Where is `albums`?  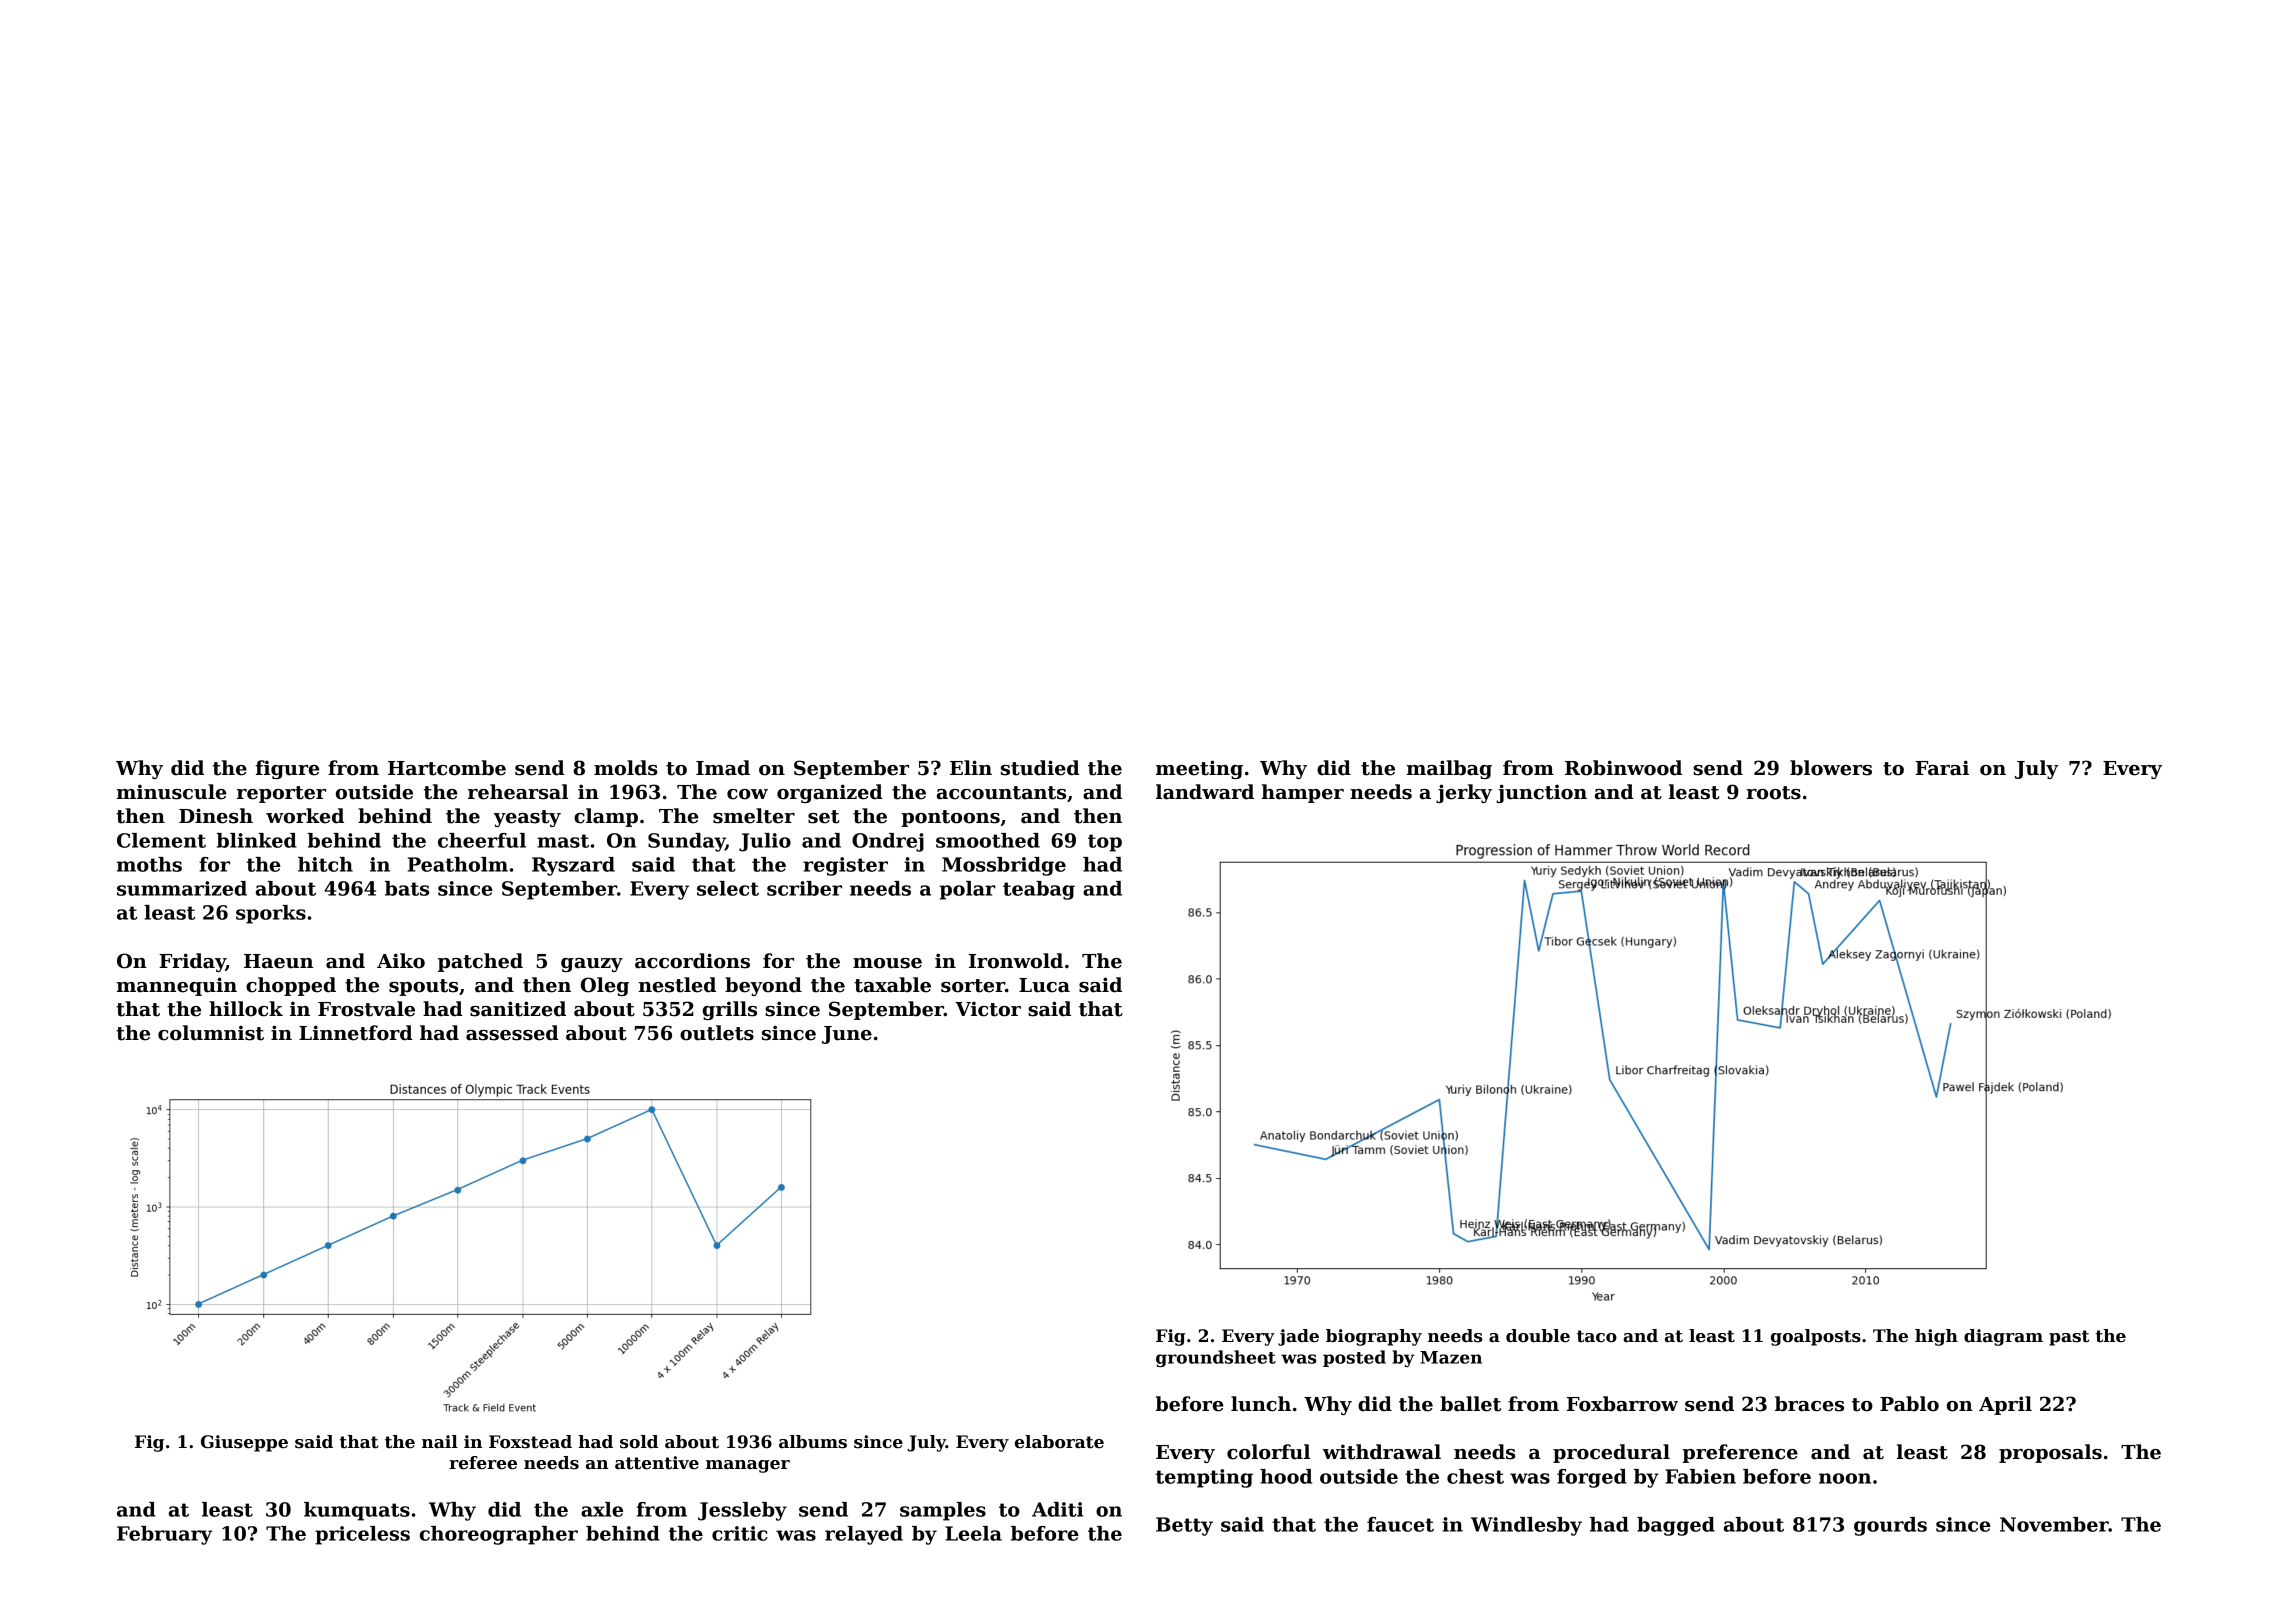
albums is located at coordinates (813, 1442).
